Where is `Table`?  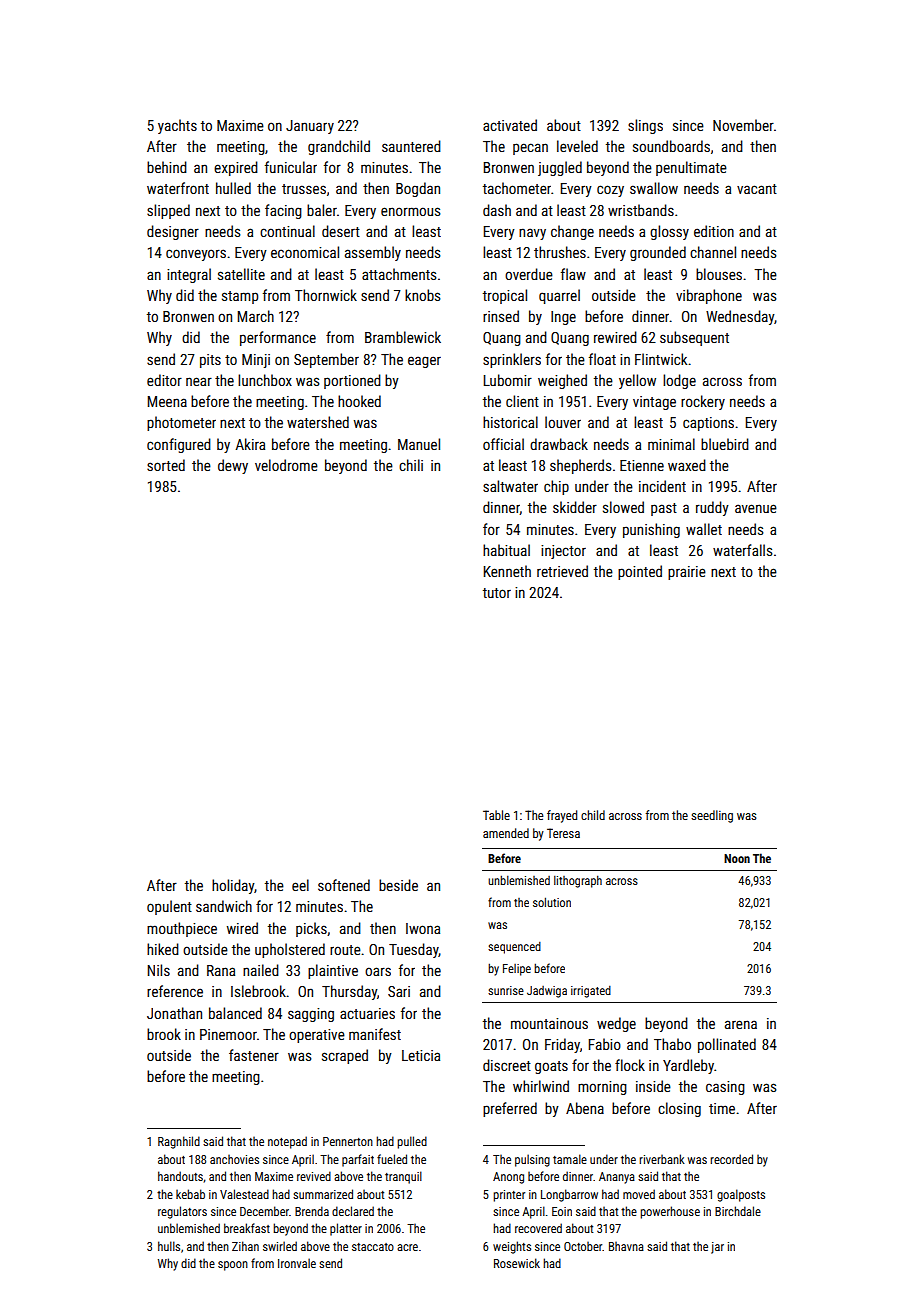
Table is located at coordinates (496, 815).
